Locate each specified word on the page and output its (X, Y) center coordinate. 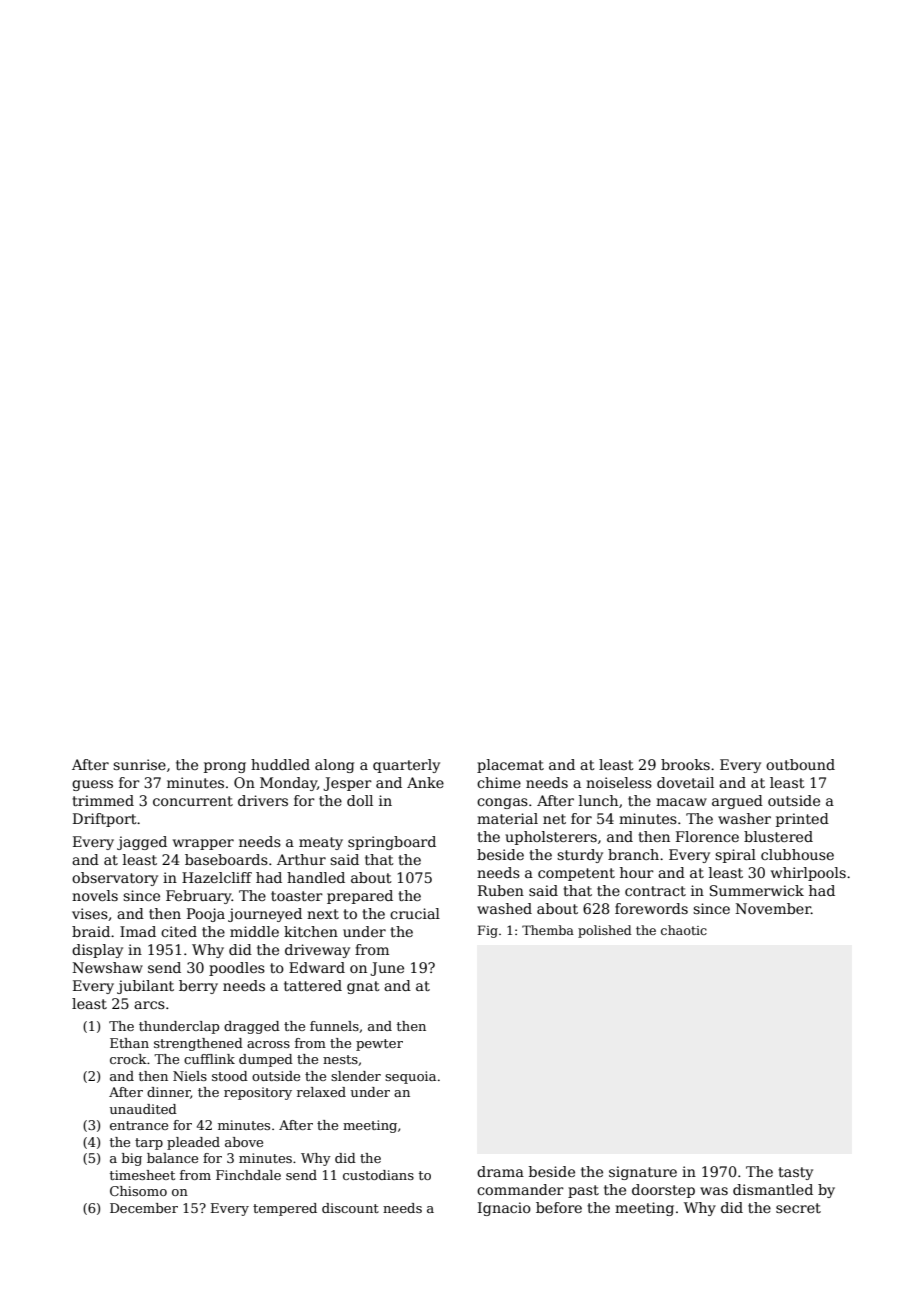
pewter (379, 1045)
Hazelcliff (217, 877)
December (144, 1208)
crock (128, 1059)
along (334, 766)
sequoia (410, 1077)
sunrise (139, 764)
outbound (800, 764)
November (773, 908)
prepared (360, 897)
